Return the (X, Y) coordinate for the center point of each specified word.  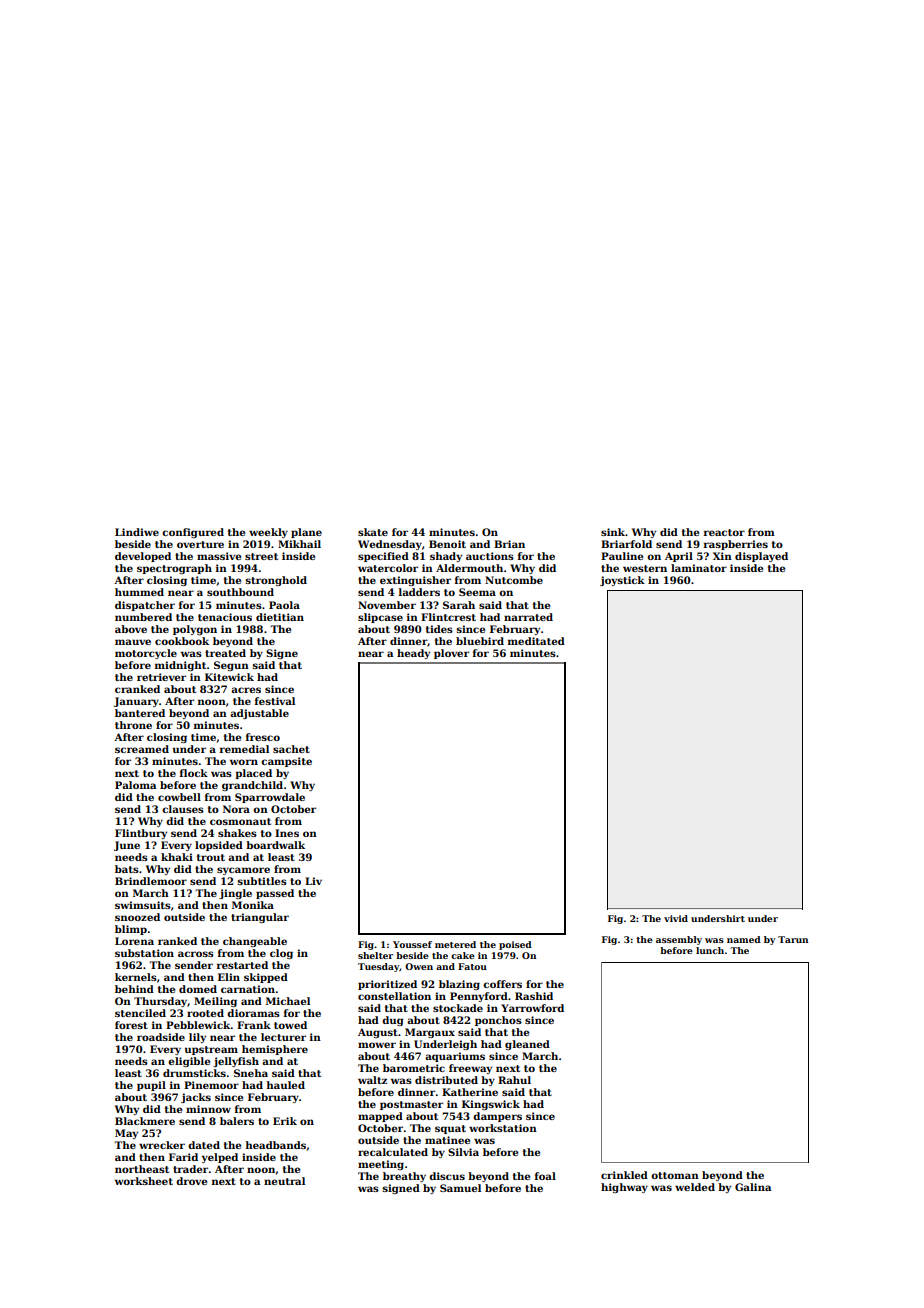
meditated (536, 641)
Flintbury (141, 834)
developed (143, 557)
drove (191, 1181)
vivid (676, 918)
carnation (248, 989)
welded (695, 1187)
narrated (528, 617)
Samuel (460, 1188)
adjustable (259, 714)
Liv (313, 881)
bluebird (480, 641)
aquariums (455, 1057)
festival (275, 701)
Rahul (514, 1080)
